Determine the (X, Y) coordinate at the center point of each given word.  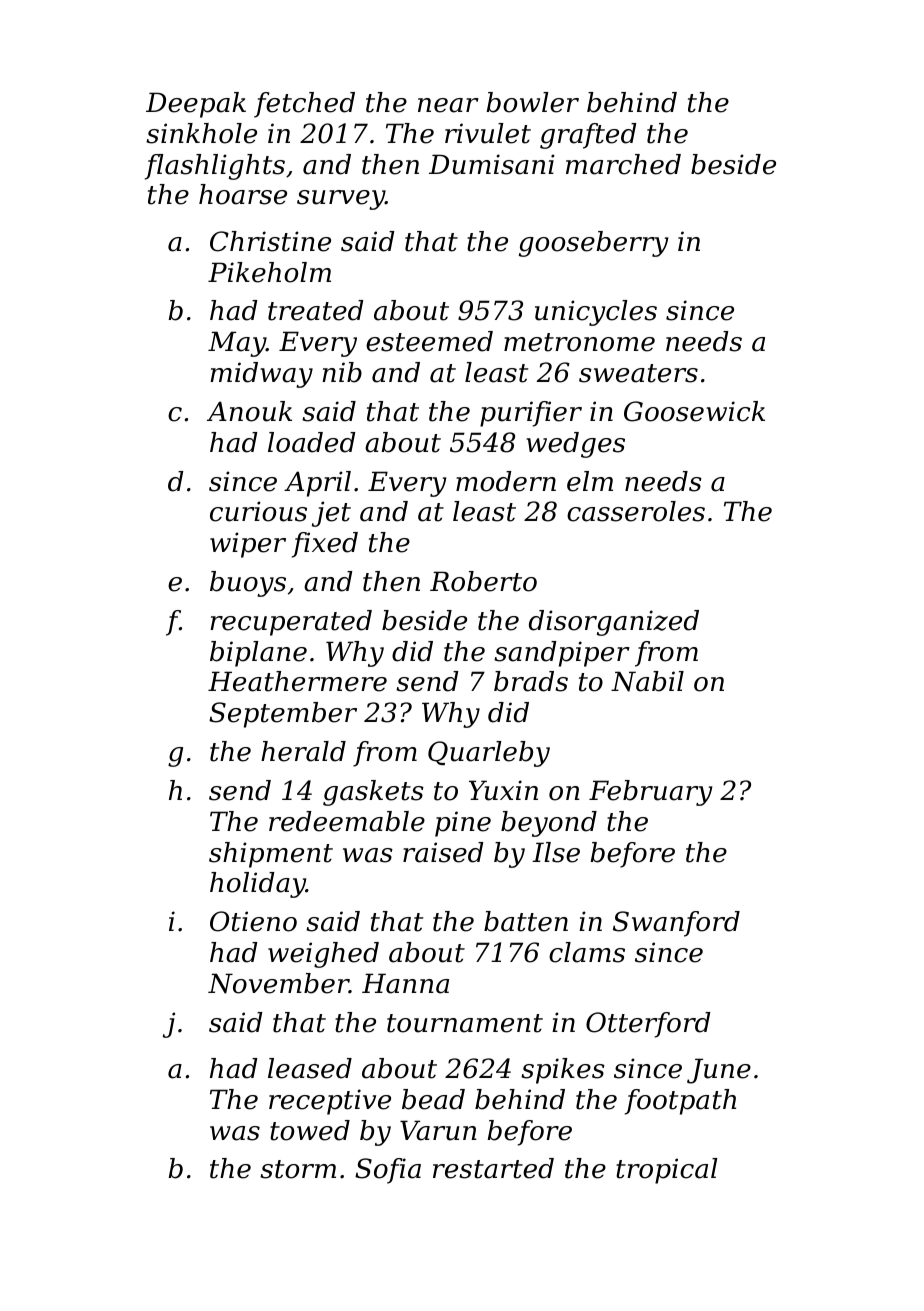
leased (310, 1068)
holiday (258, 885)
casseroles (636, 511)
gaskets (373, 793)
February (650, 793)
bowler (532, 102)
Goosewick (694, 411)
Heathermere (297, 681)
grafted (588, 136)
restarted (493, 1168)
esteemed (429, 341)
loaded (312, 442)
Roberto (483, 581)
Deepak (196, 105)
